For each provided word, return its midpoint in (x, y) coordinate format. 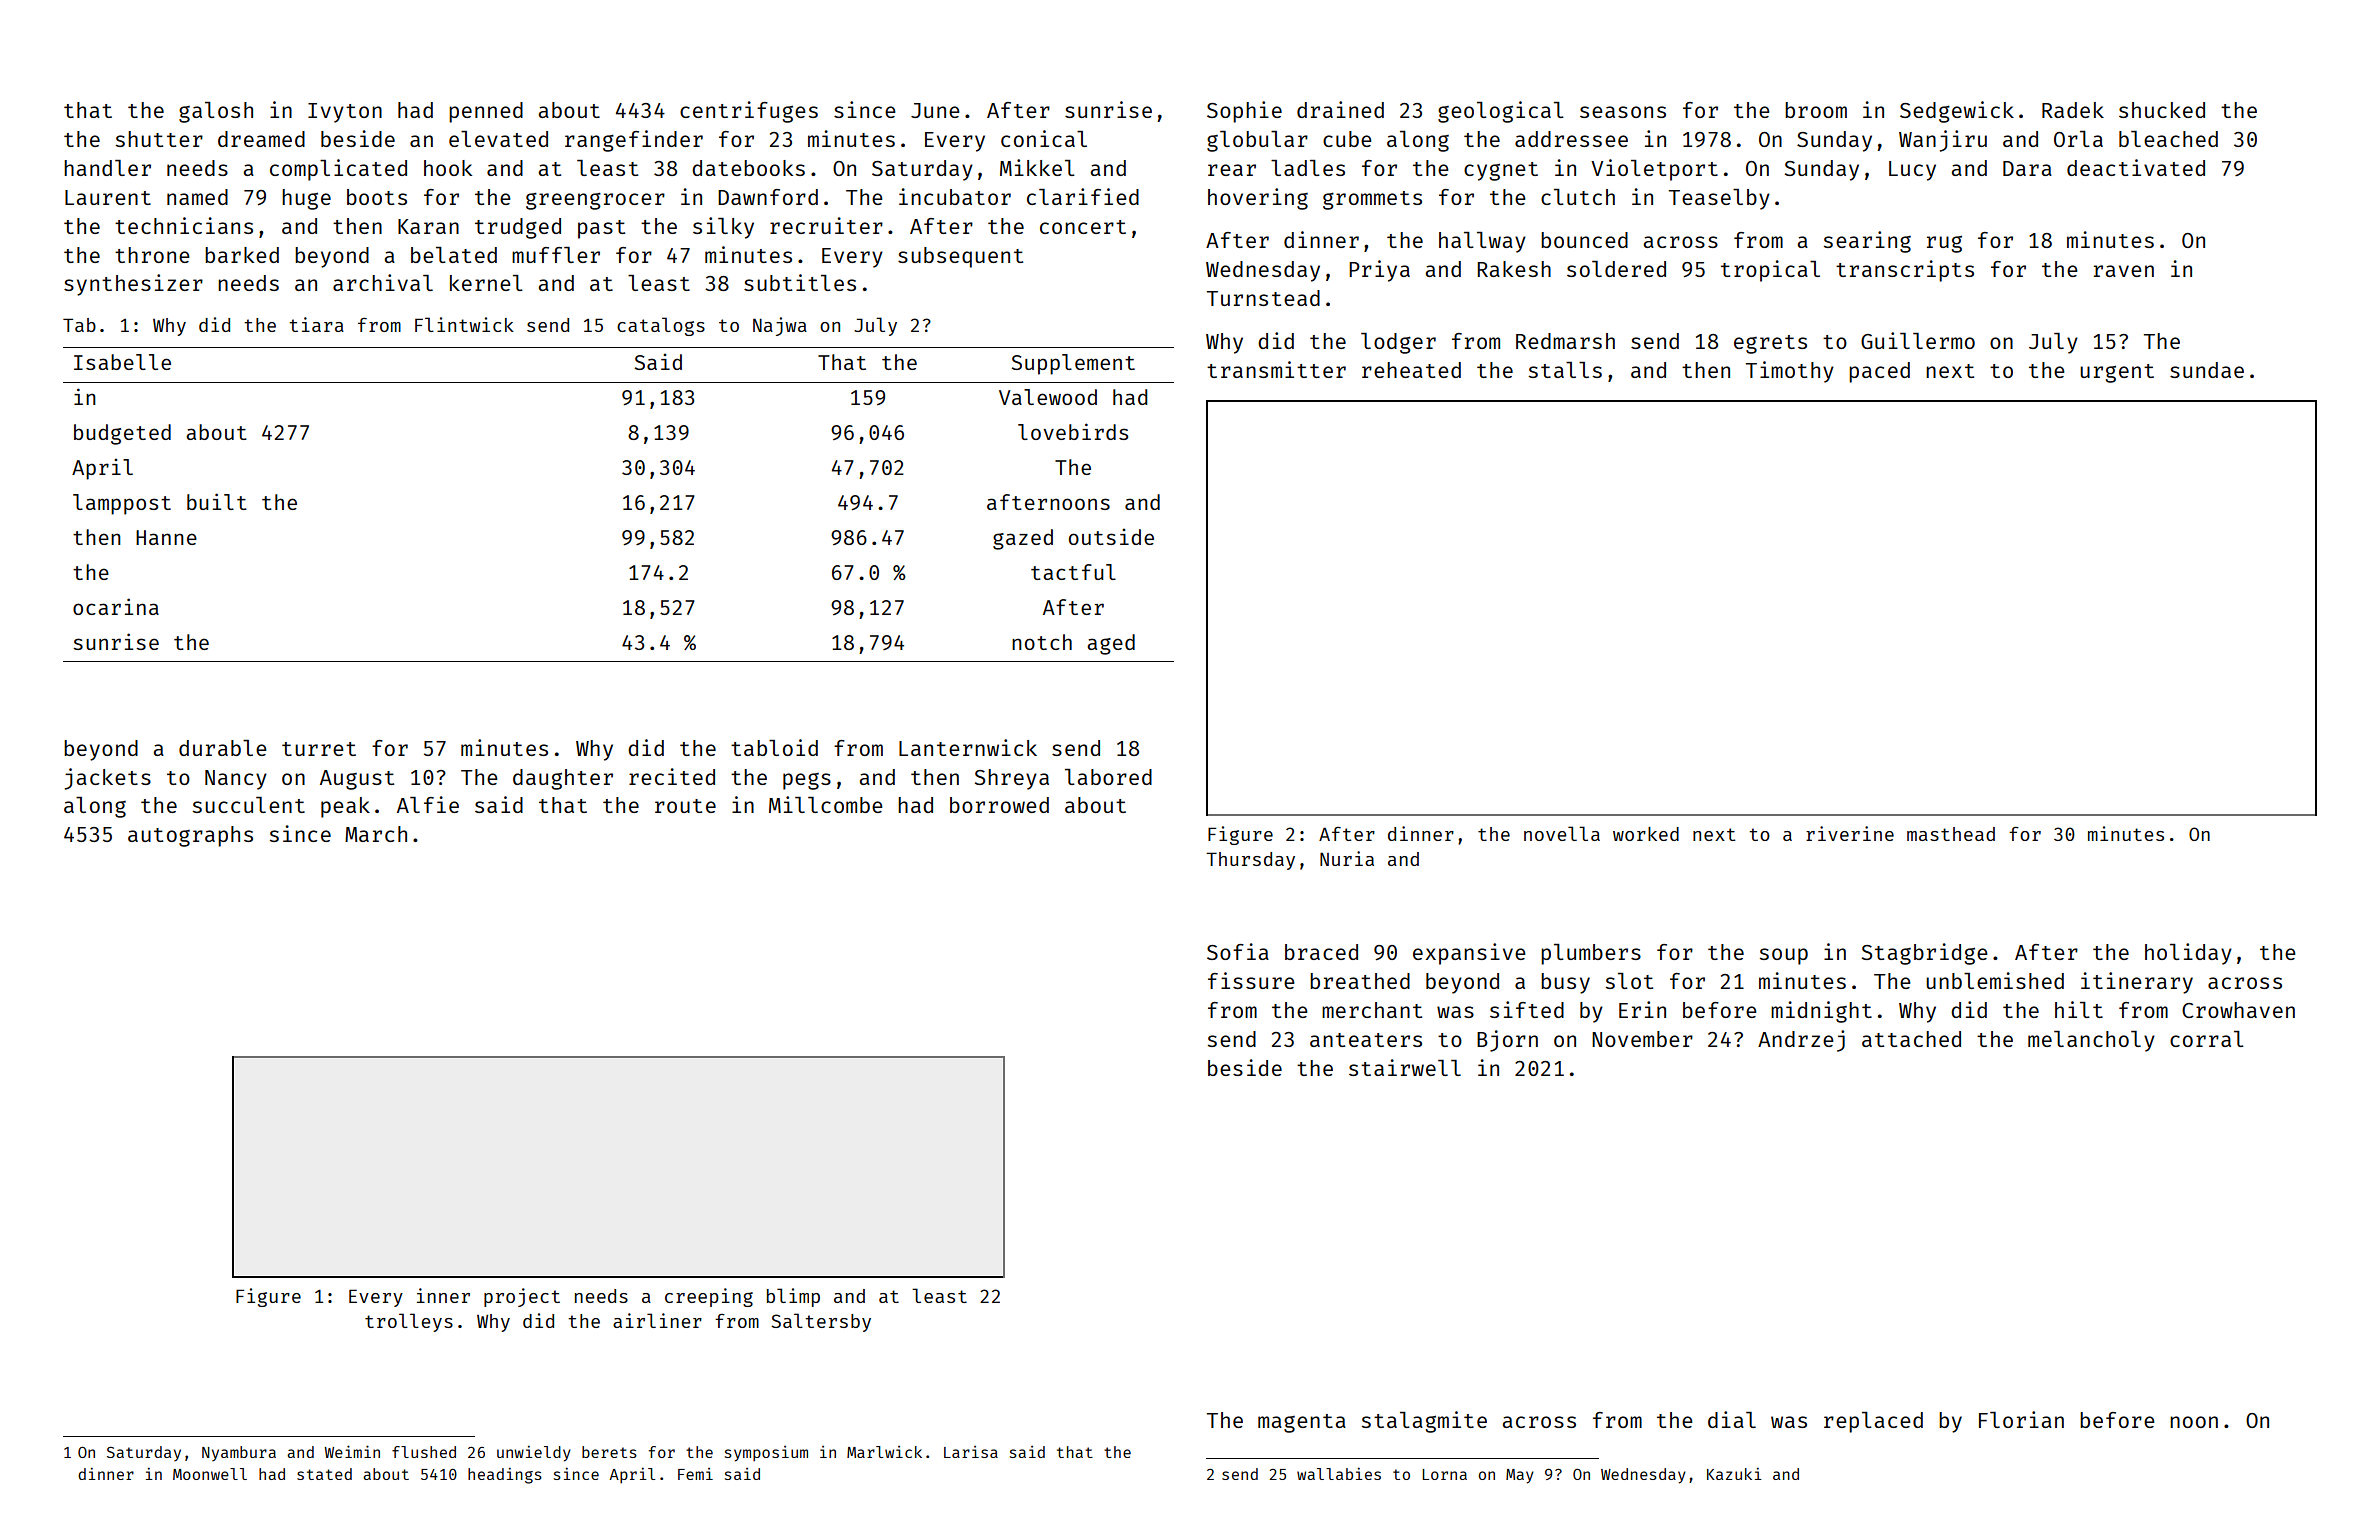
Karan (428, 226)
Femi (695, 1474)
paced (1879, 372)
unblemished (1995, 980)
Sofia (1238, 951)
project (522, 1297)
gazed (1023, 539)
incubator (955, 196)
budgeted (122, 434)
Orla (2078, 139)
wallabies (1339, 1473)
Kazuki (1734, 1473)
